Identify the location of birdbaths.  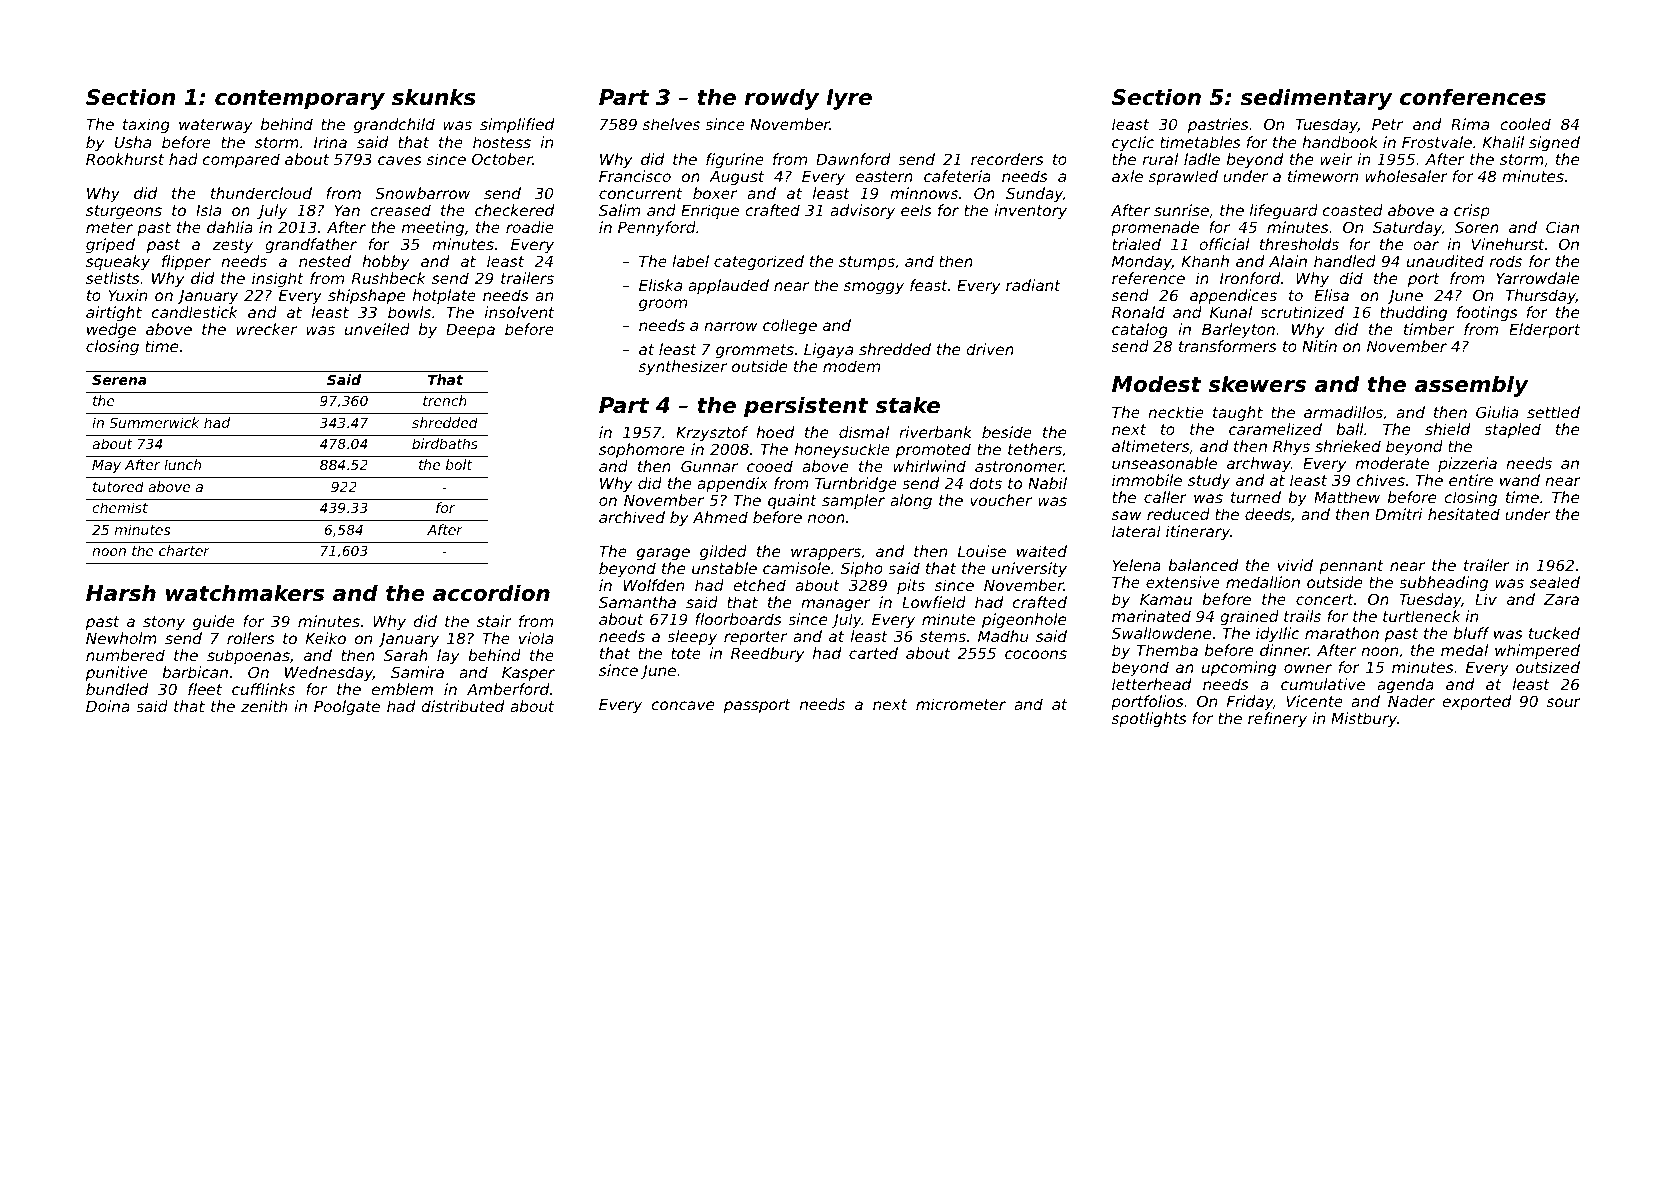
(445, 443).
